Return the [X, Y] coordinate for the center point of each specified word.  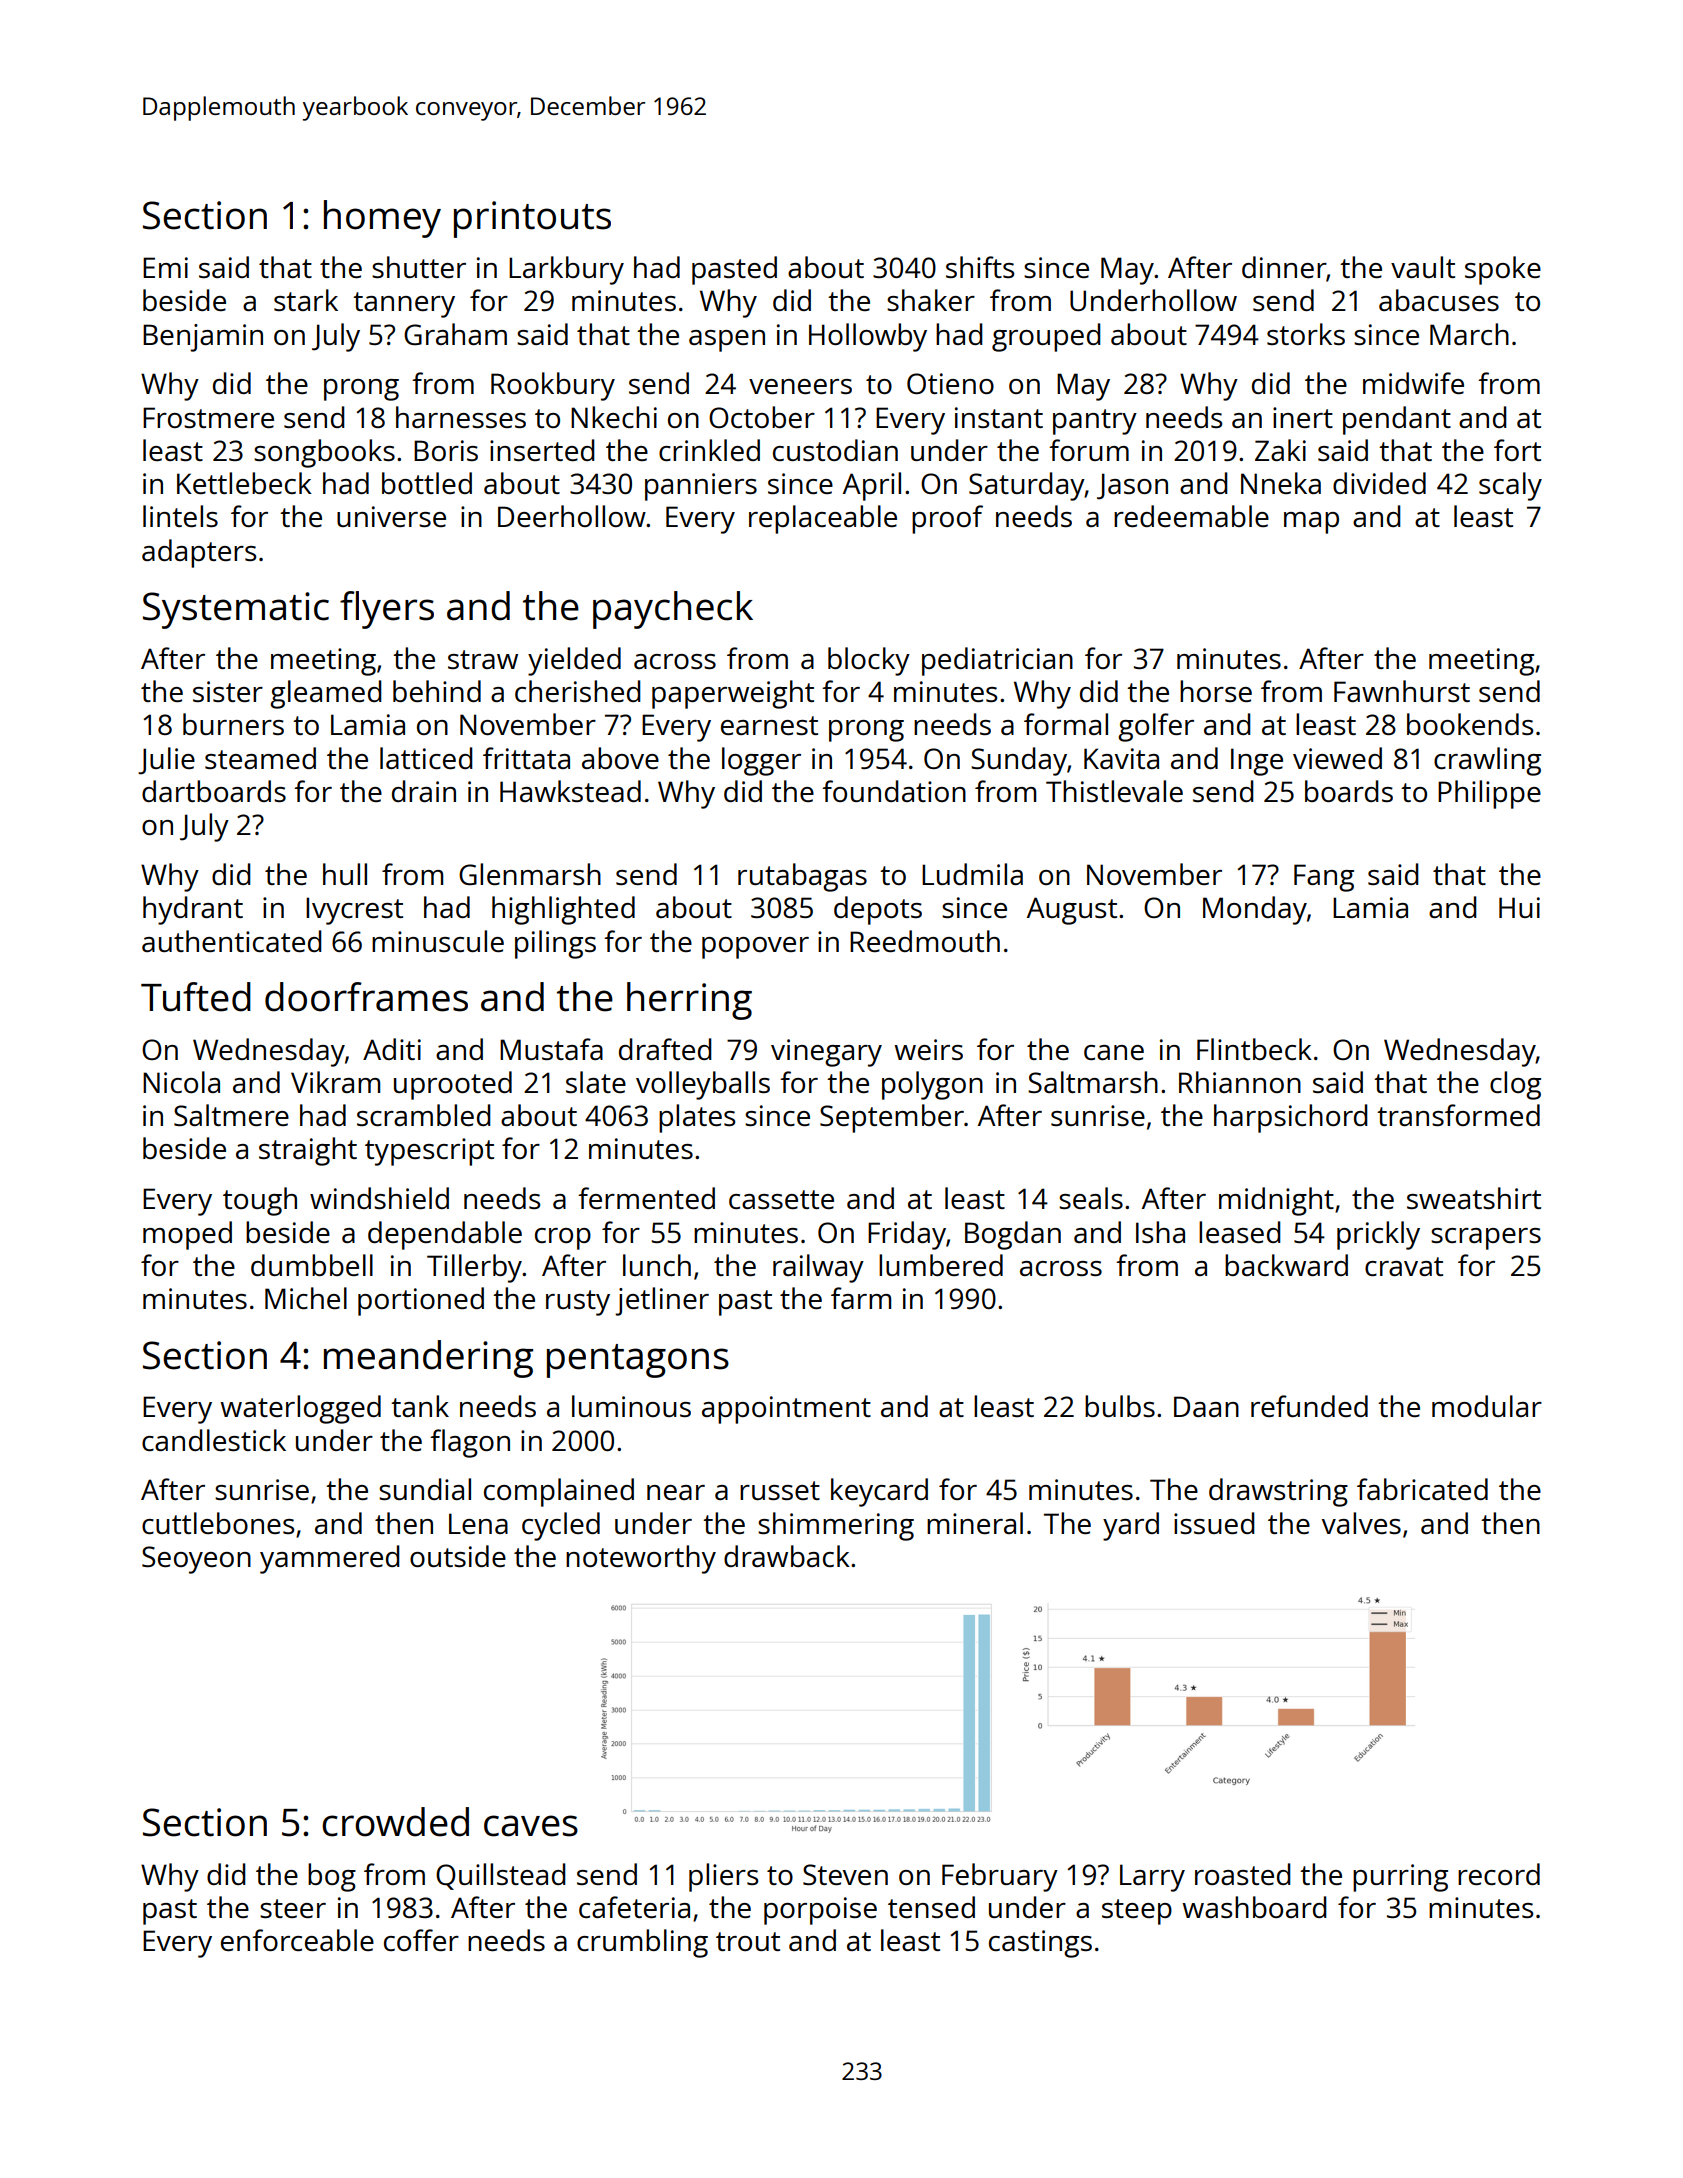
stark [306, 300]
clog [1515, 1085]
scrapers [1486, 1239]
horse [1216, 691]
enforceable [297, 1940]
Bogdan [1013, 1235]
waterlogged [300, 1409]
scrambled [424, 1115]
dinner [1284, 267]
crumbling [642, 1943]
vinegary [826, 1053]
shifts [980, 267]
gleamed [326, 694]
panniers [701, 487]
